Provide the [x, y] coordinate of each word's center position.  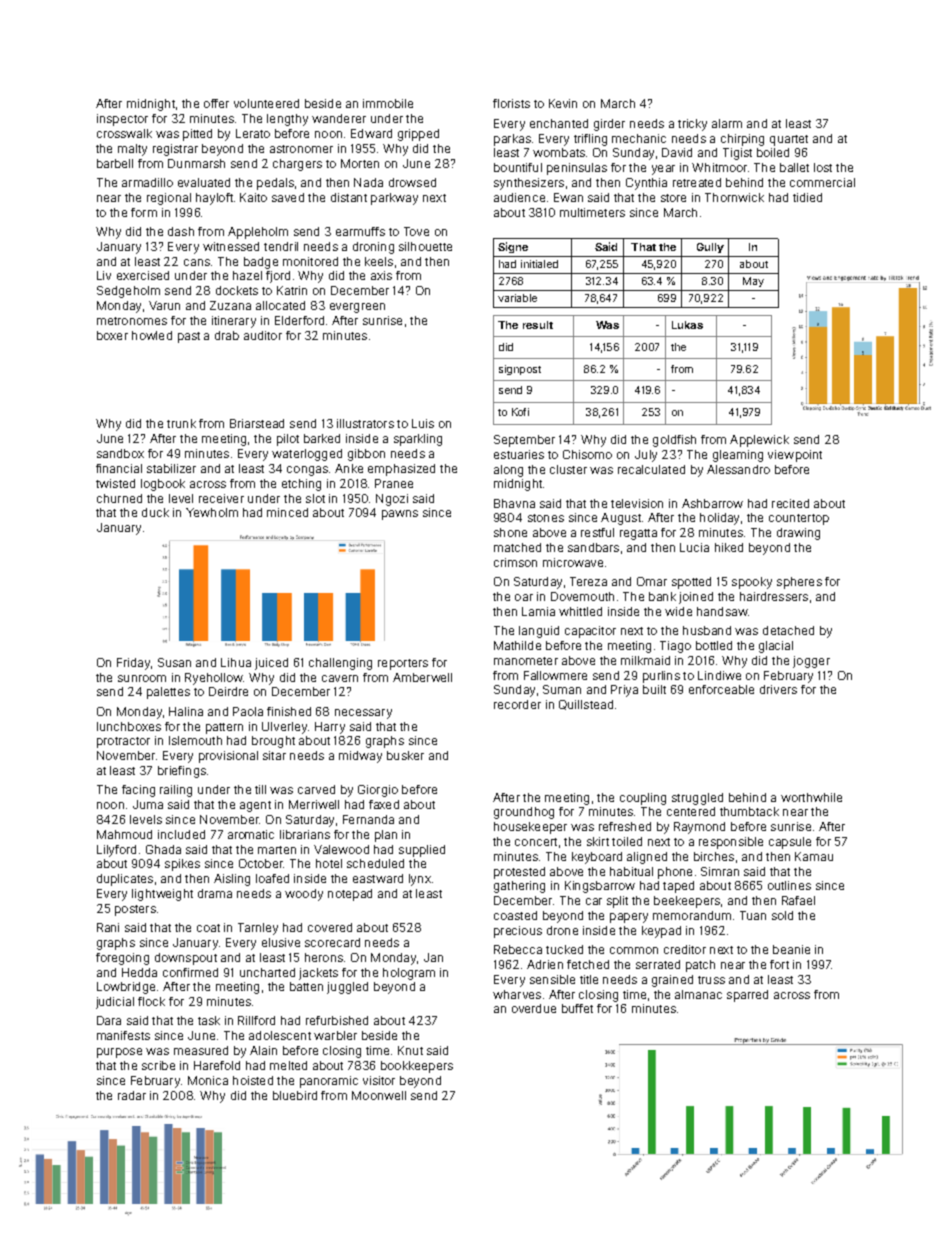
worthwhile [811, 797]
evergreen [357, 308]
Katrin [292, 290]
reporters [403, 664]
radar [132, 1095]
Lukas [687, 325]
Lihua [236, 662]
